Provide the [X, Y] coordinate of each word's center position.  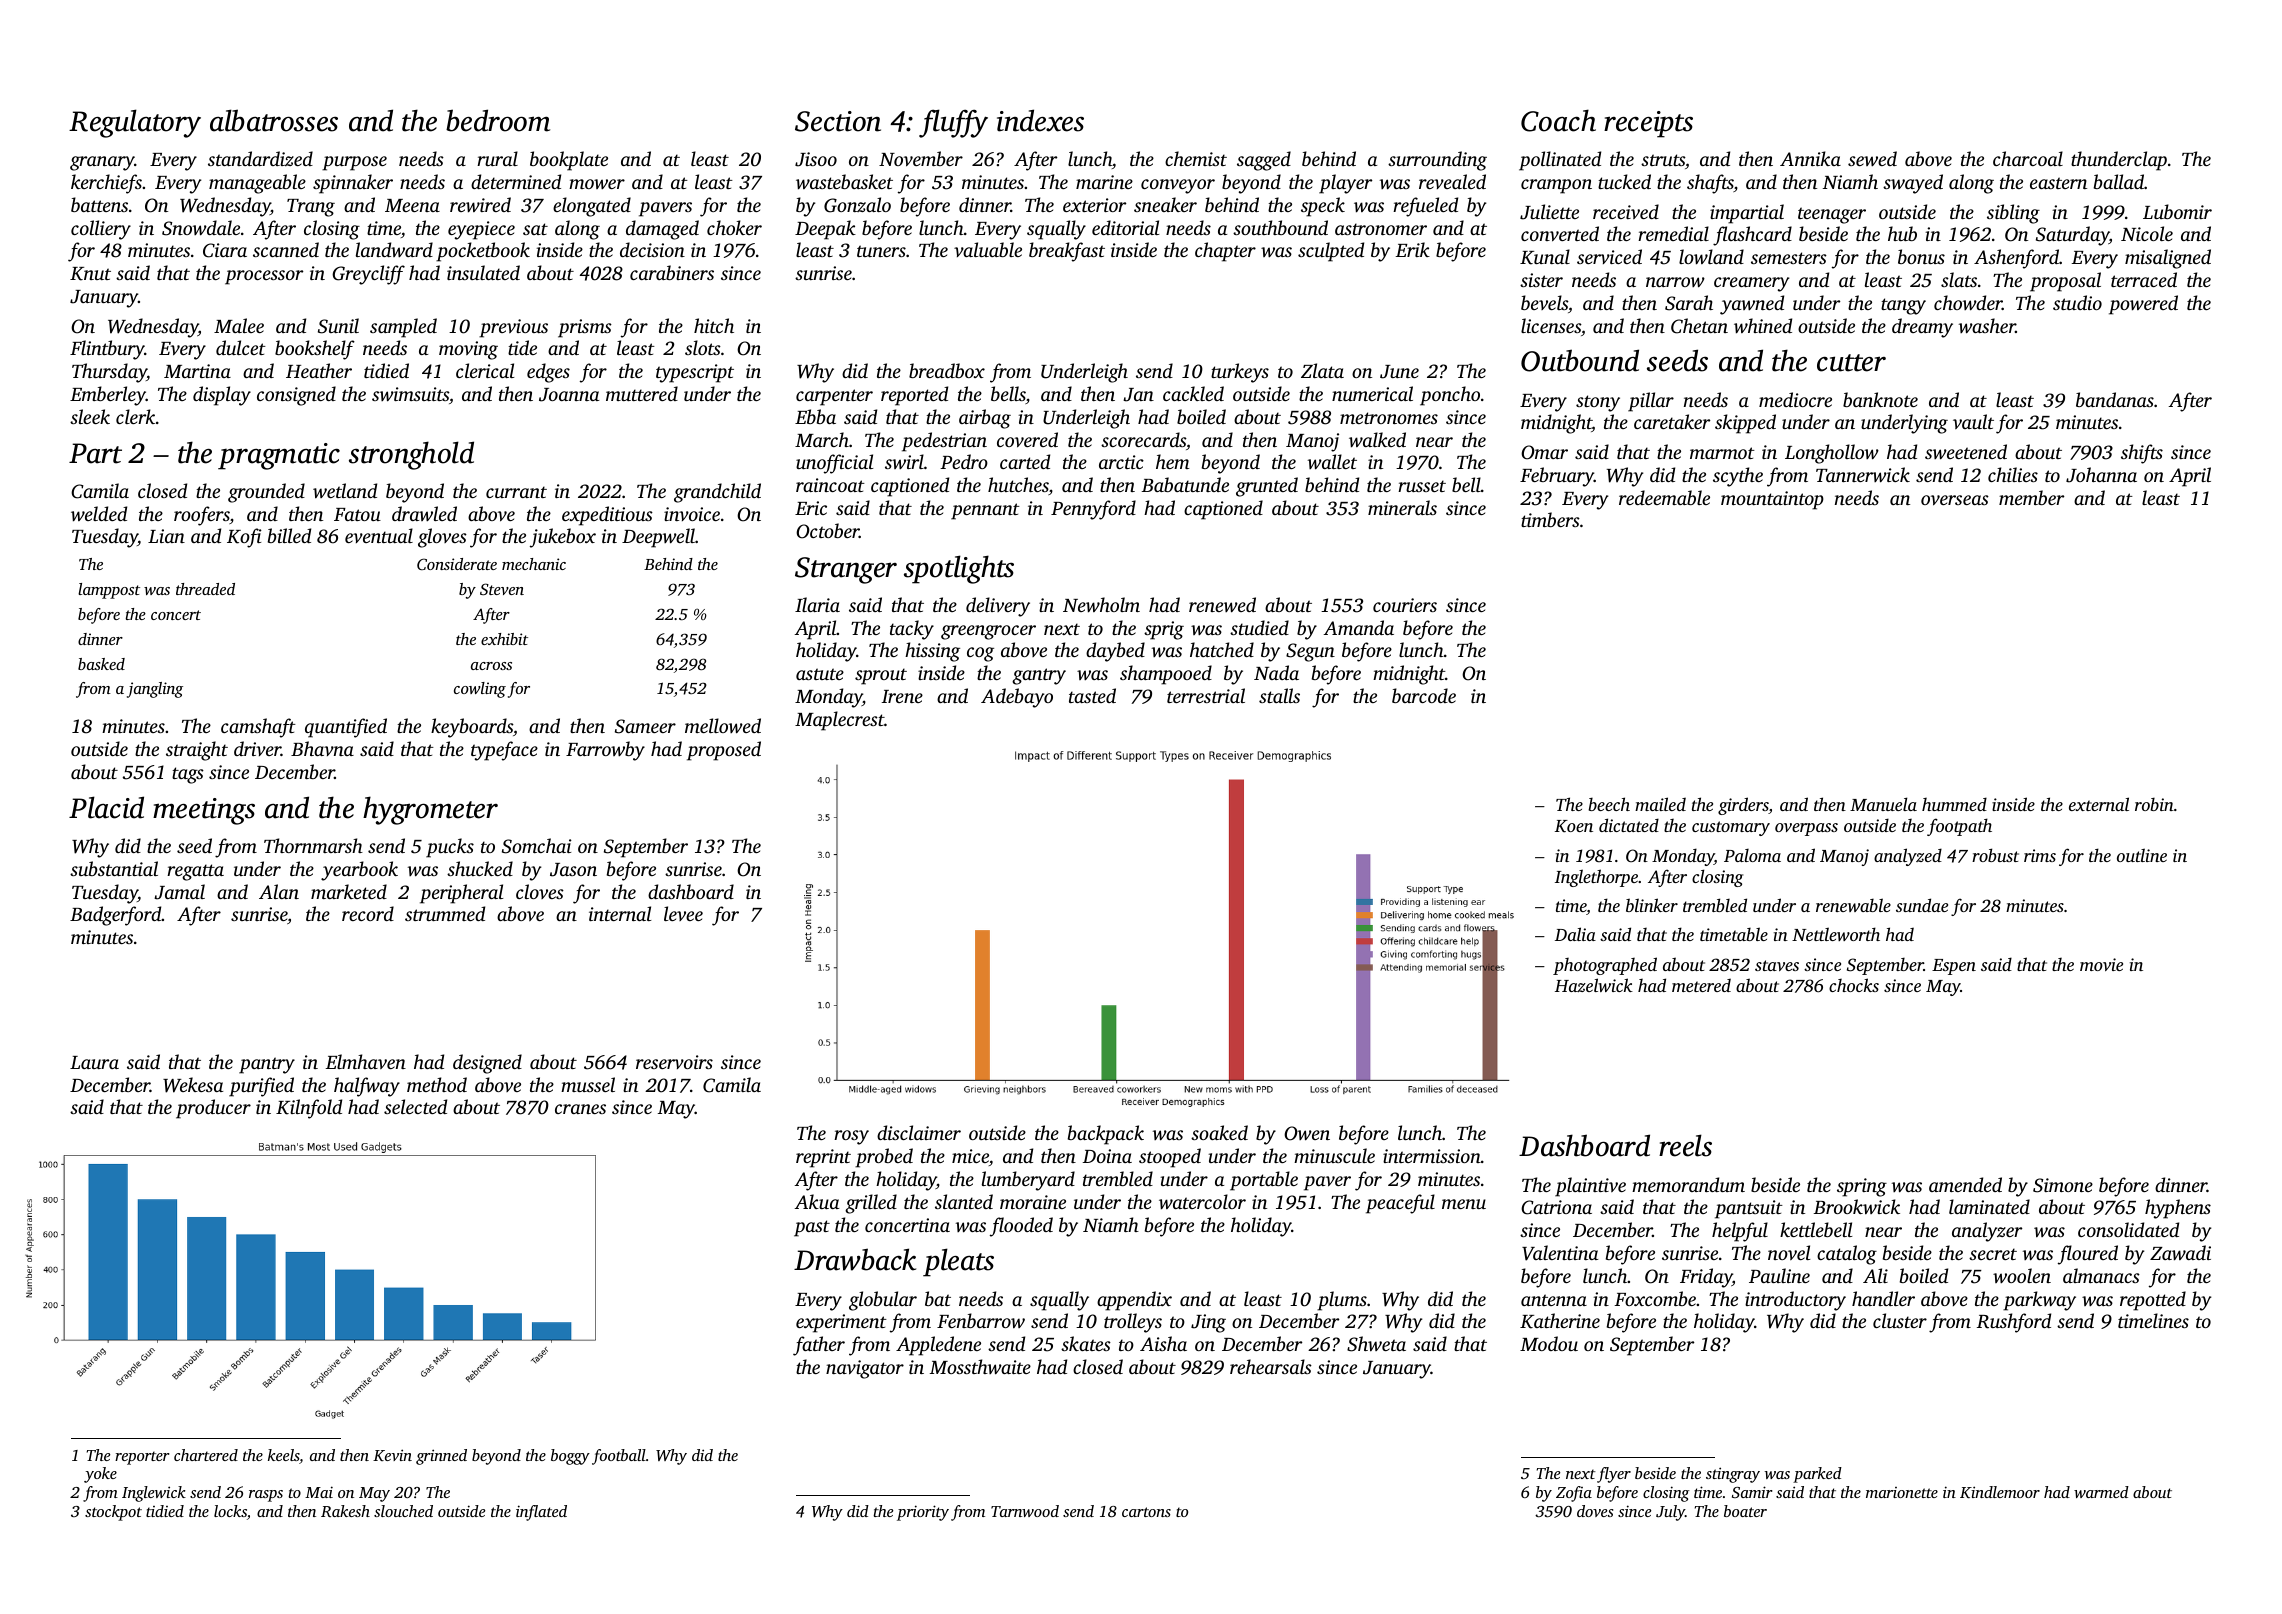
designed [487, 1064]
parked [1817, 1475]
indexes [1040, 120]
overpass [1806, 829]
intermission [1432, 1156]
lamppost [109, 591]
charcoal [2028, 158]
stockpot [113, 1513]
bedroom [498, 120]
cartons [1146, 1512]
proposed [724, 751]
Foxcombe [1655, 1298]
